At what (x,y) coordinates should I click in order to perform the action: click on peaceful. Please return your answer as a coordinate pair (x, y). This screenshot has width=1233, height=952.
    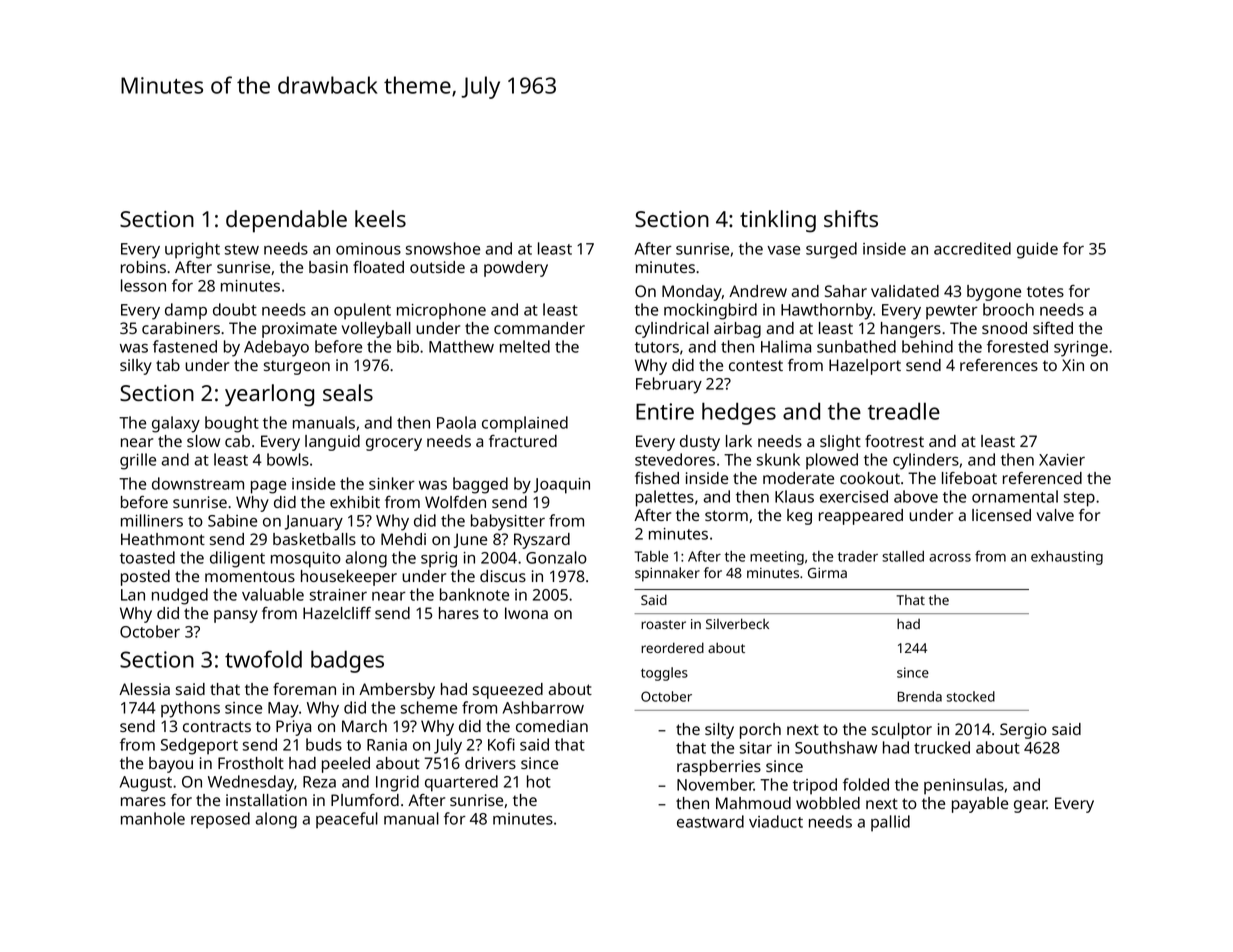
    Looking at the image, I should click on (347, 820).
